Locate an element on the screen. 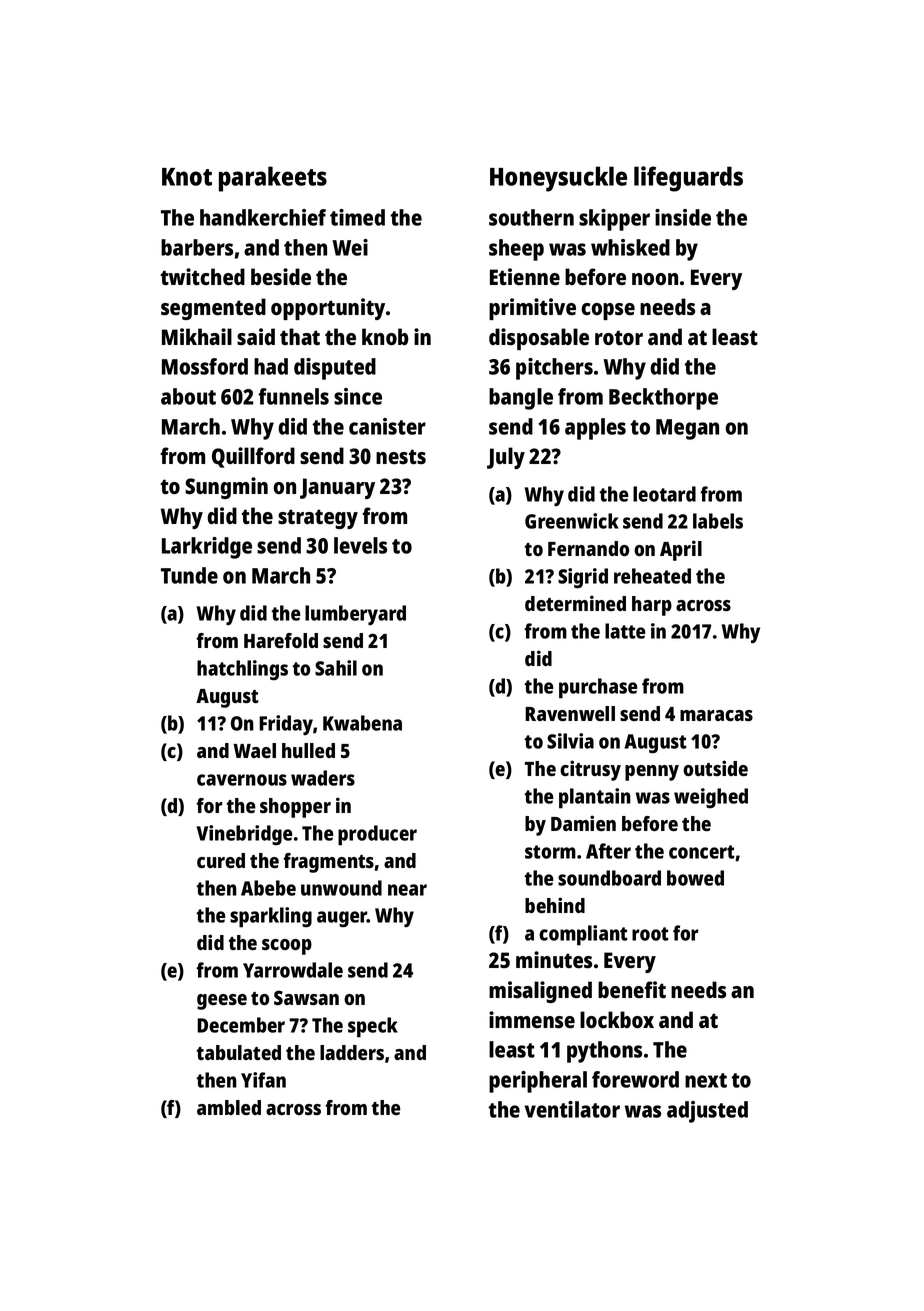  sparkling is located at coordinates (271, 917).
